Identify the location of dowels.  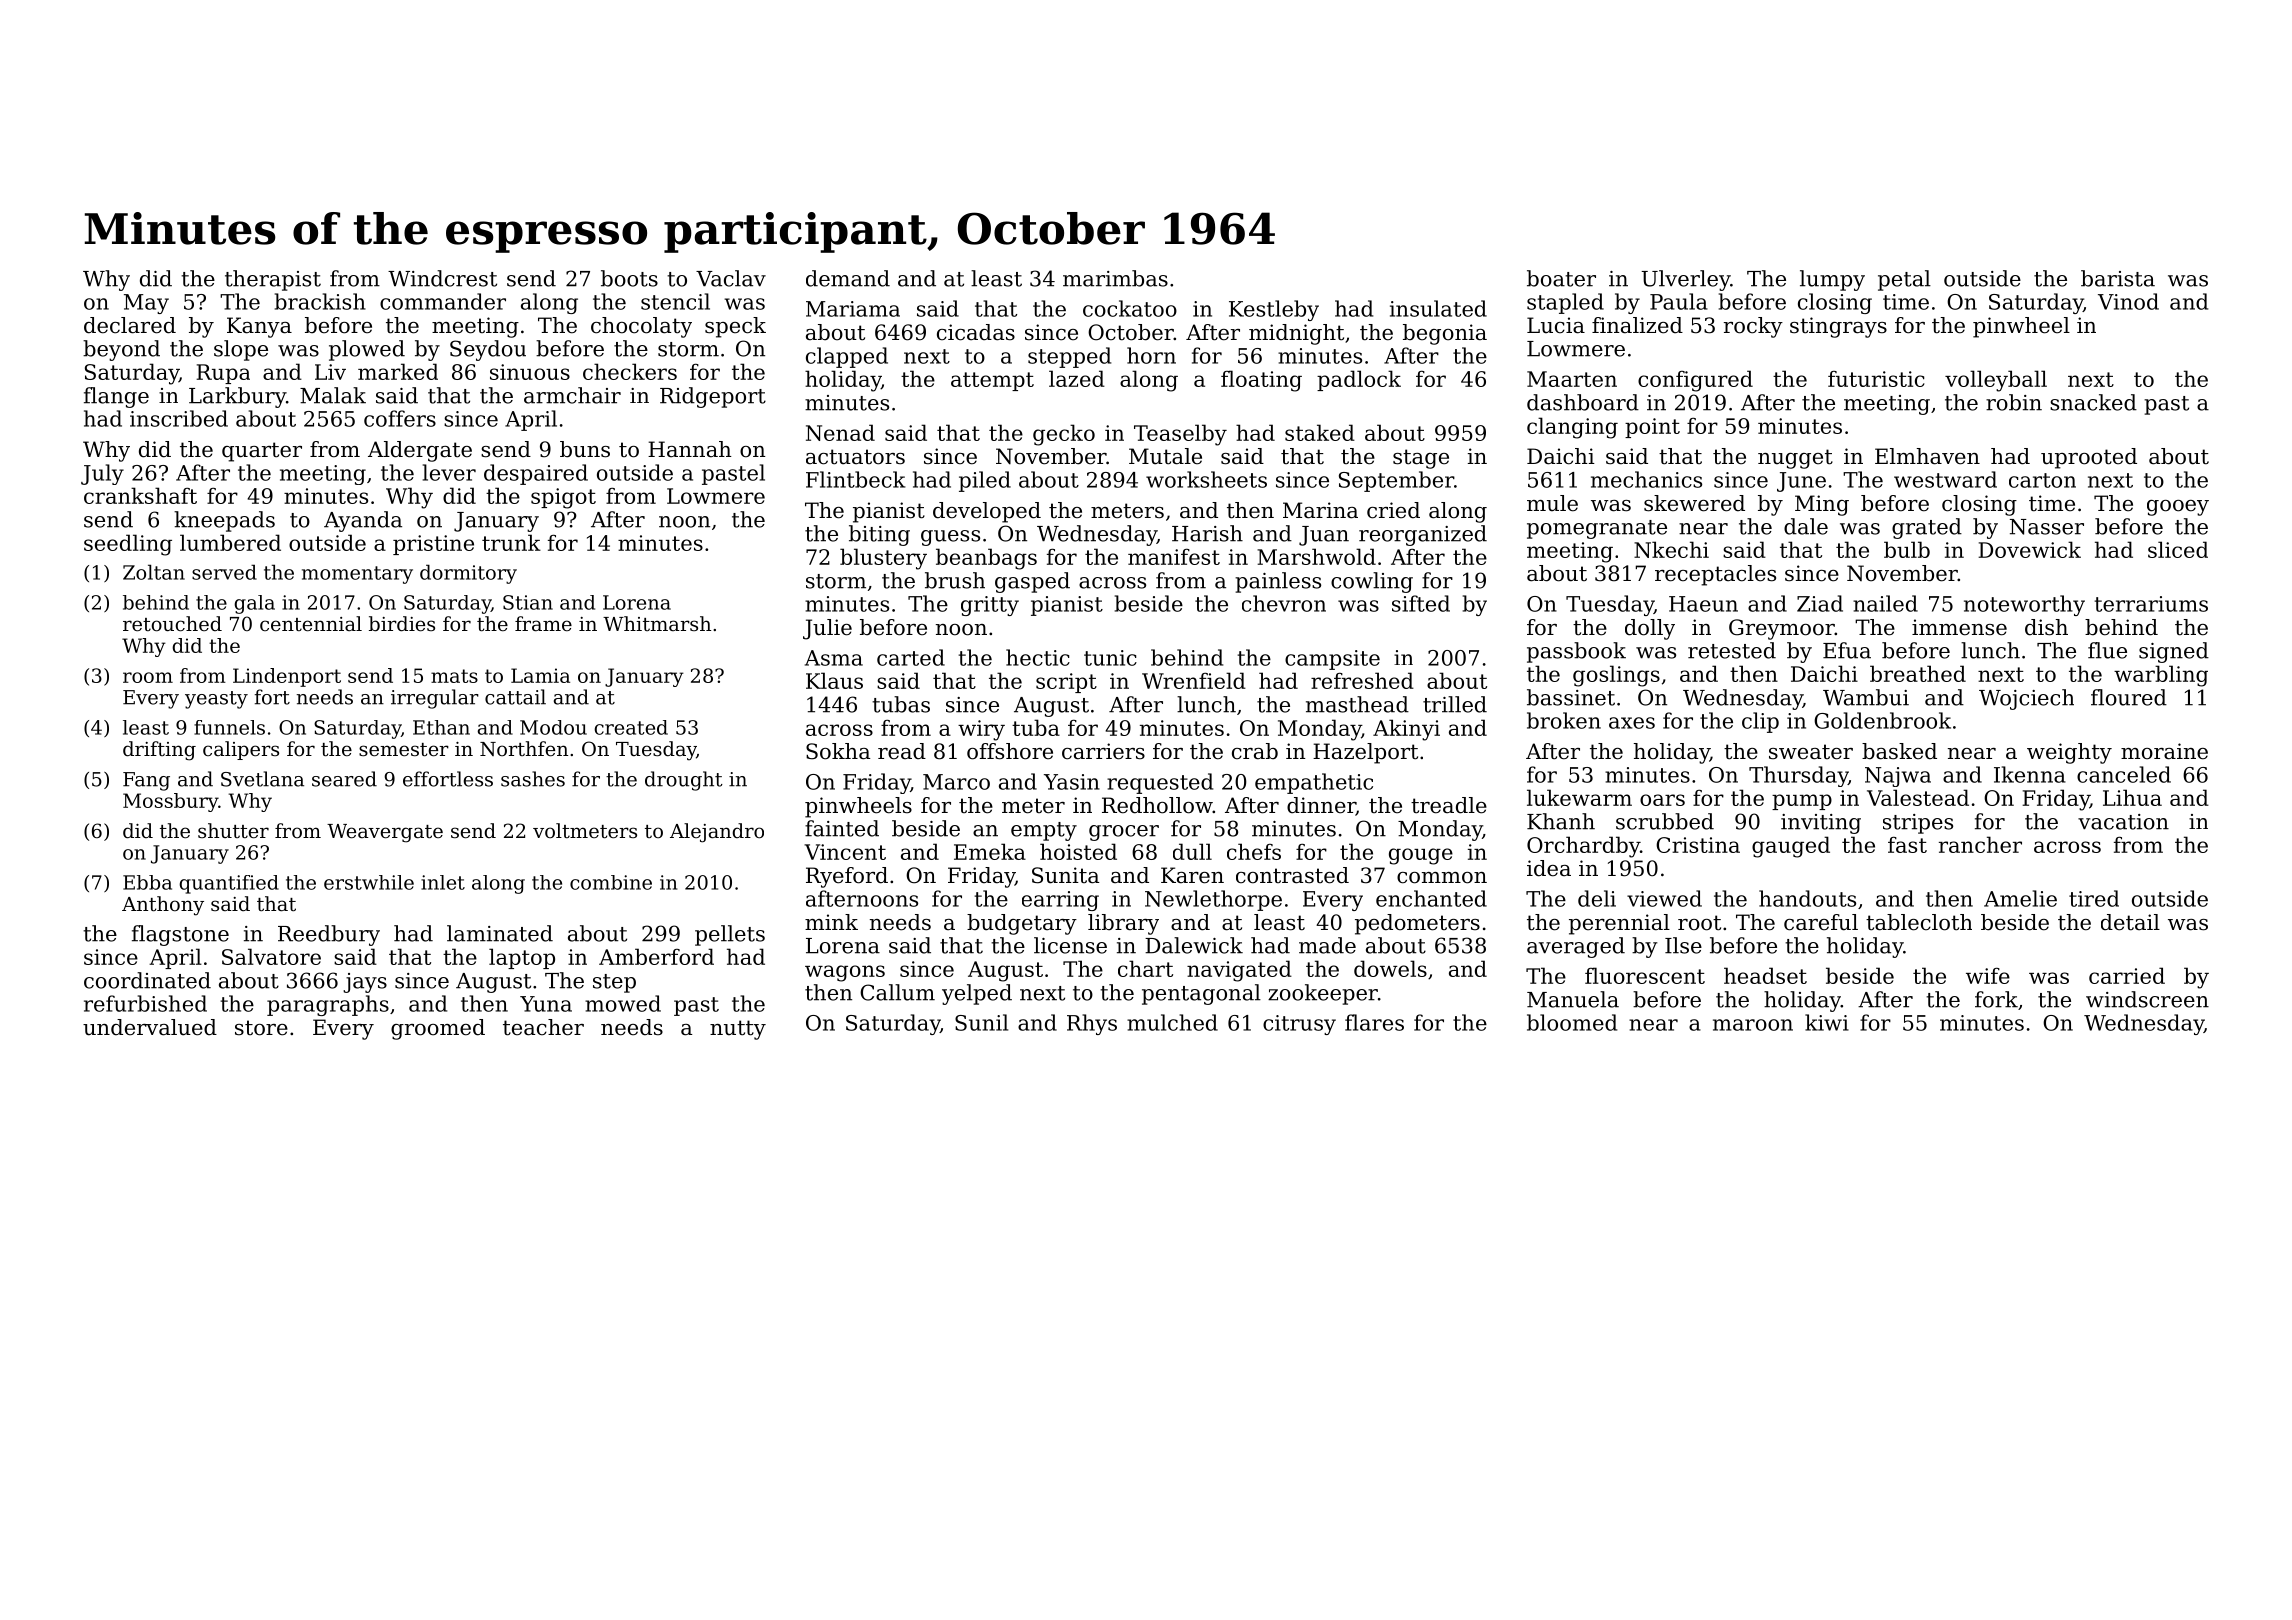
(1390, 968).
